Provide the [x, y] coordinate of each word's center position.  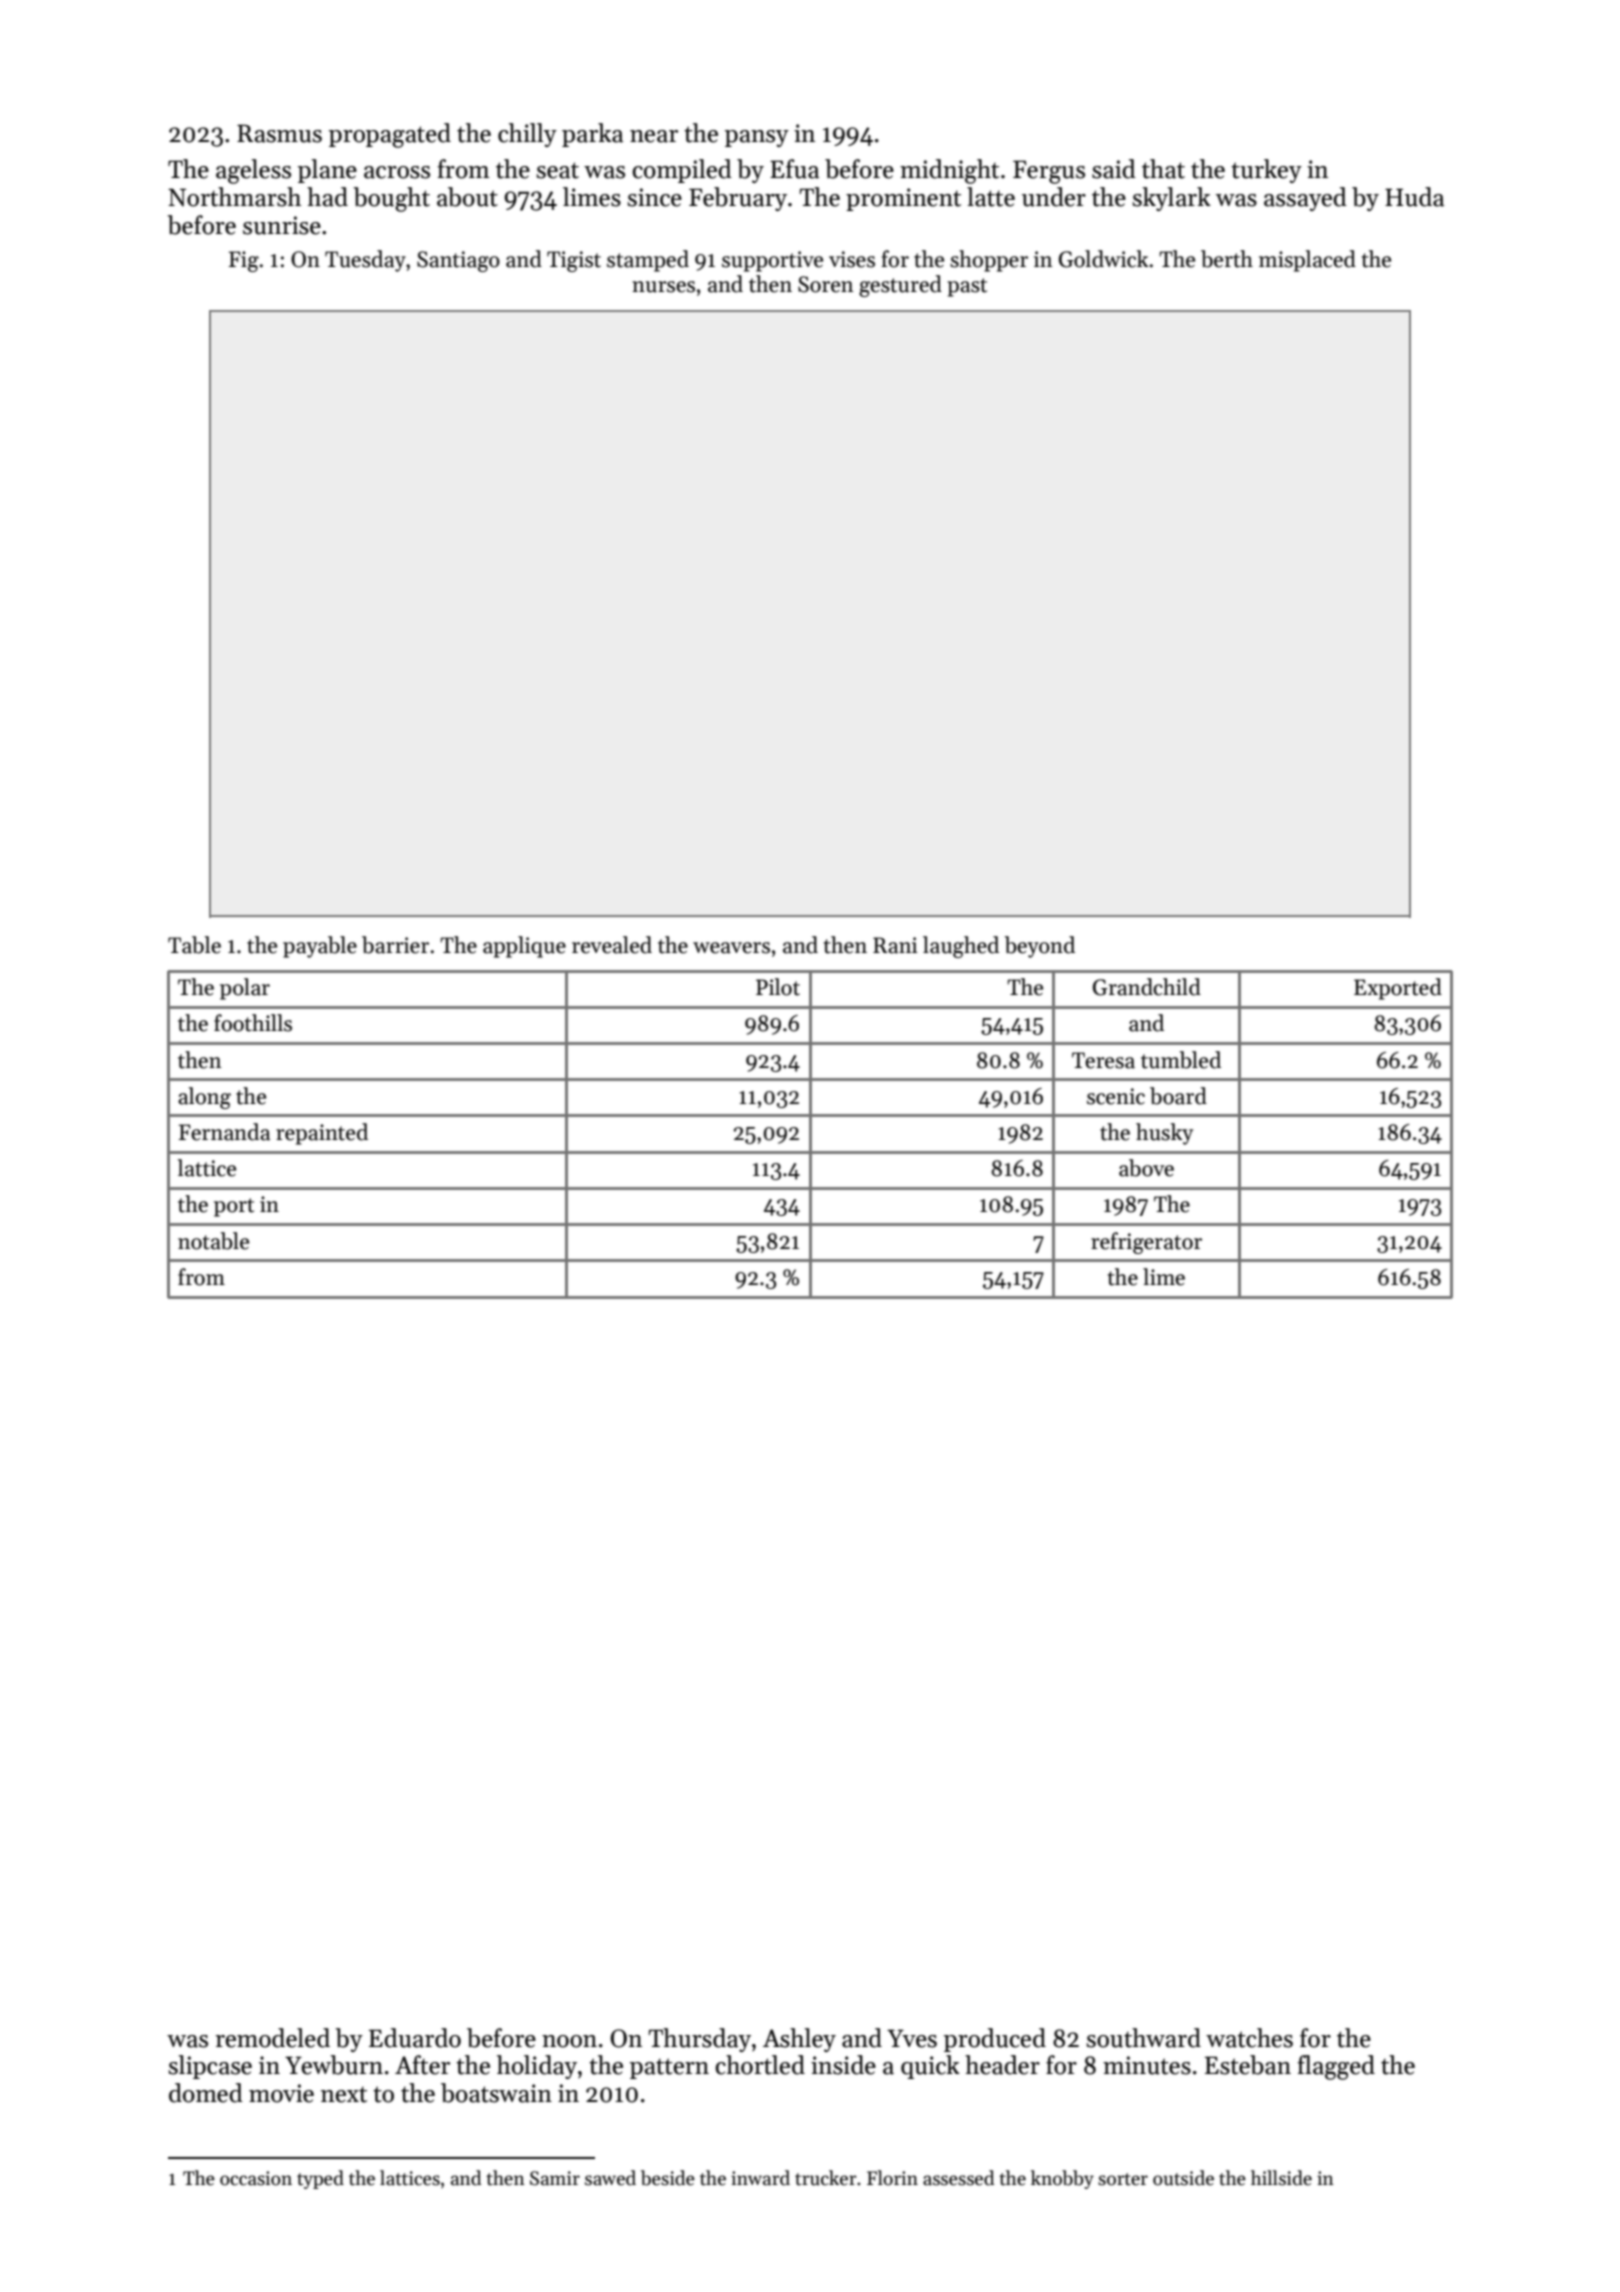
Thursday [699, 2040]
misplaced [1307, 261]
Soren [826, 284]
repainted [322, 1134]
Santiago [458, 261]
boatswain [496, 2093]
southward [1143, 2038]
